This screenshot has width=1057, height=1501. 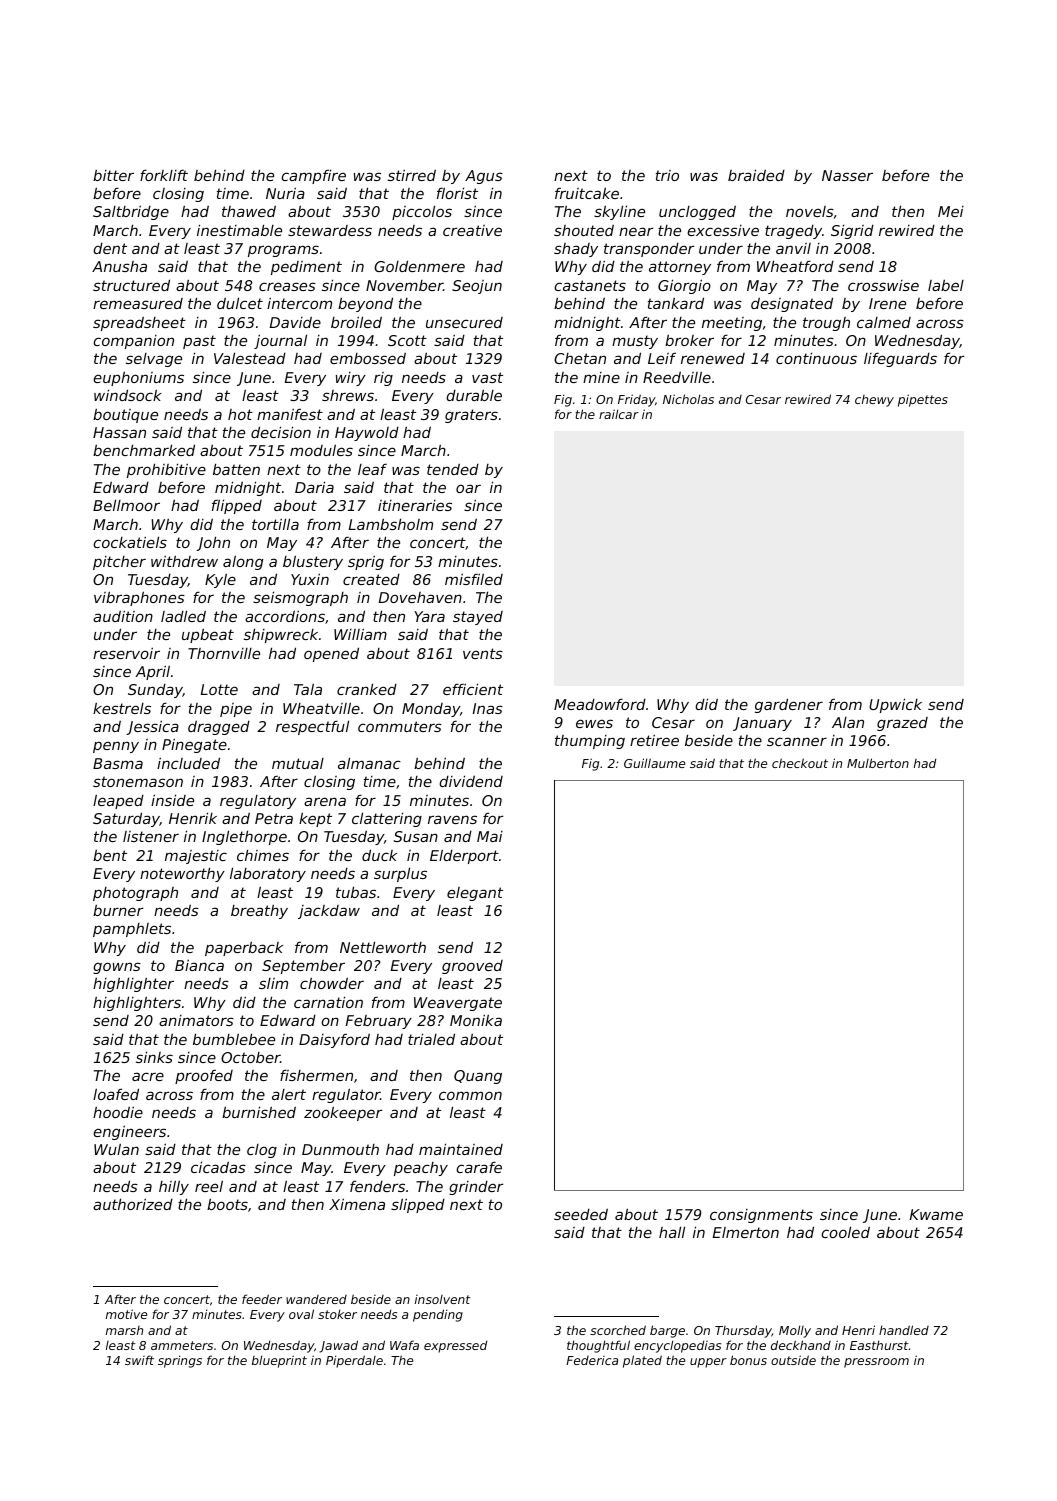 What do you see at coordinates (475, 894) in the screenshot?
I see `elegant` at bounding box center [475, 894].
